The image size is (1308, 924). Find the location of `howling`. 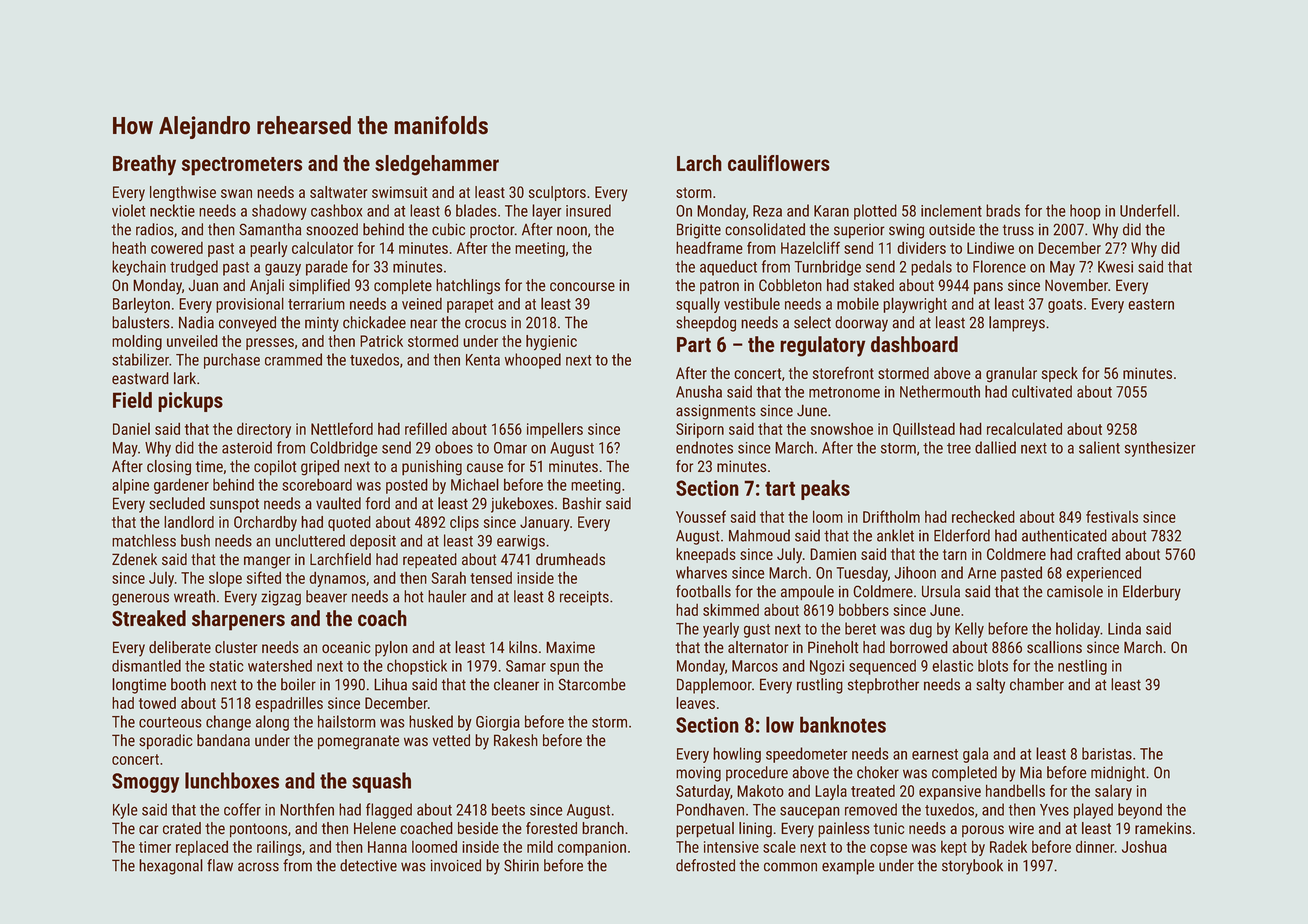

howling is located at coordinates (737, 755).
